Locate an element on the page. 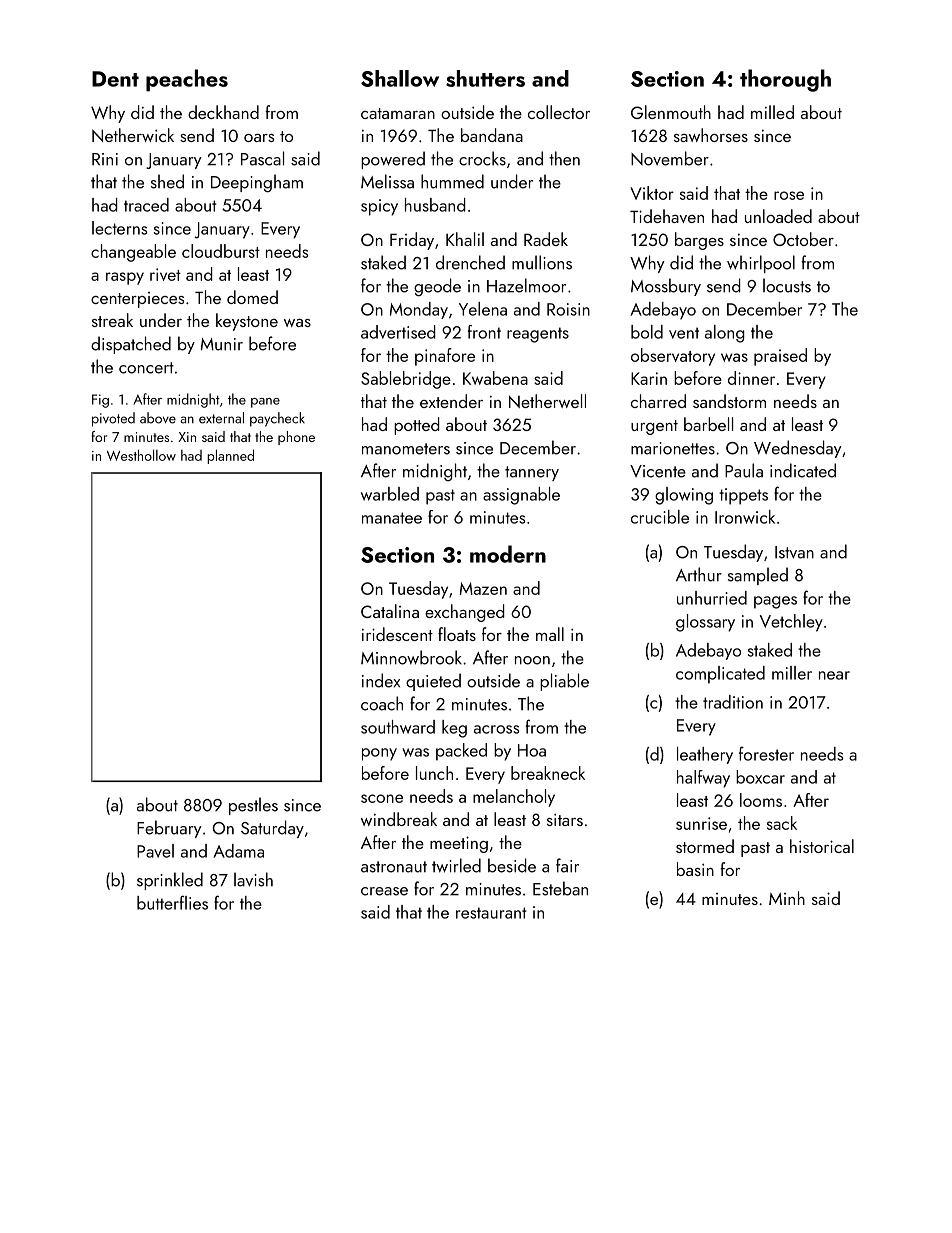 This document has width=952, height=1233. keystone is located at coordinates (247, 322).
